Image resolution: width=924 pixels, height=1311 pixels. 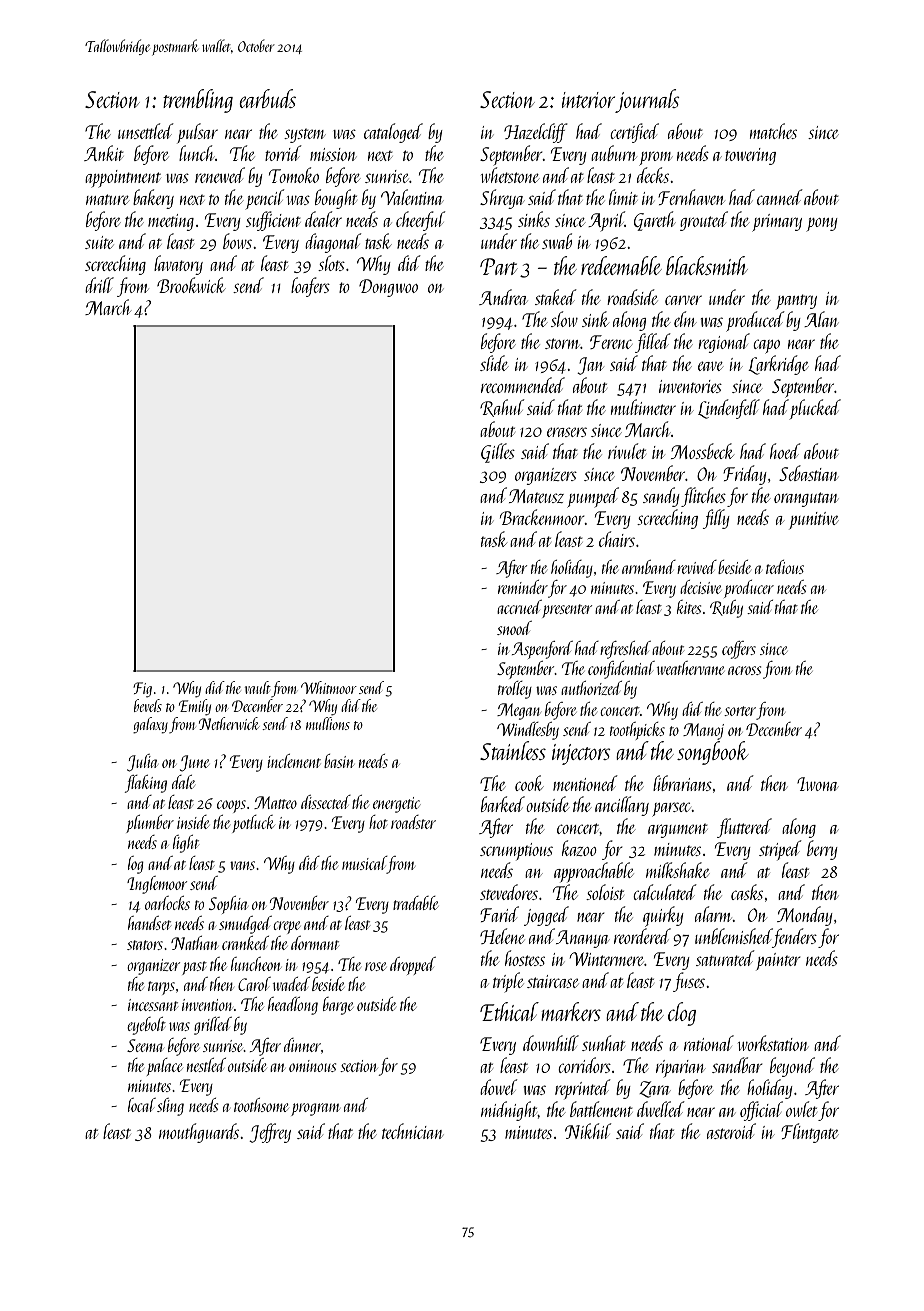 I want to click on Aspenford, so click(x=542, y=650).
